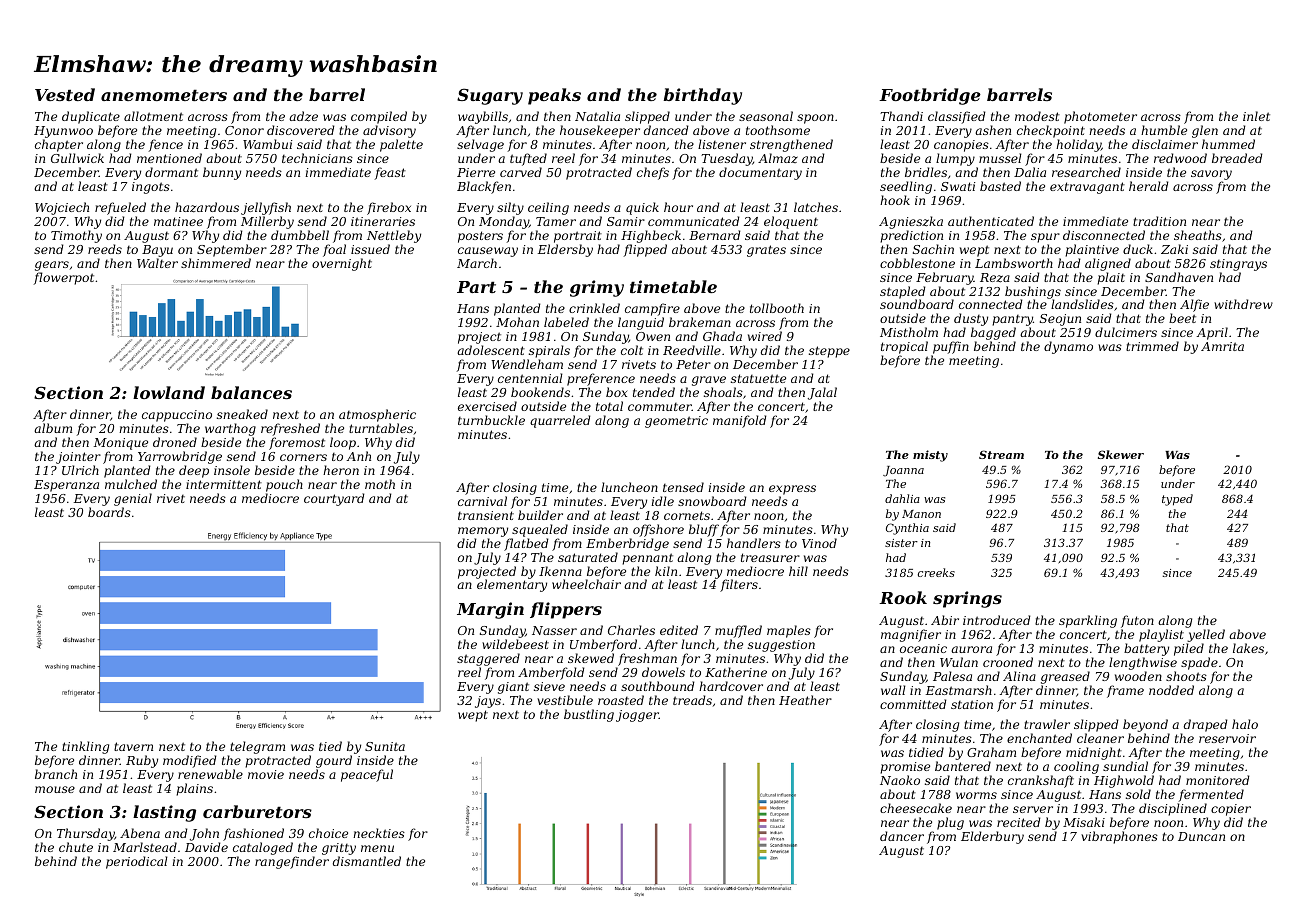  What do you see at coordinates (1068, 347) in the image?
I see `dynamo` at bounding box center [1068, 347].
